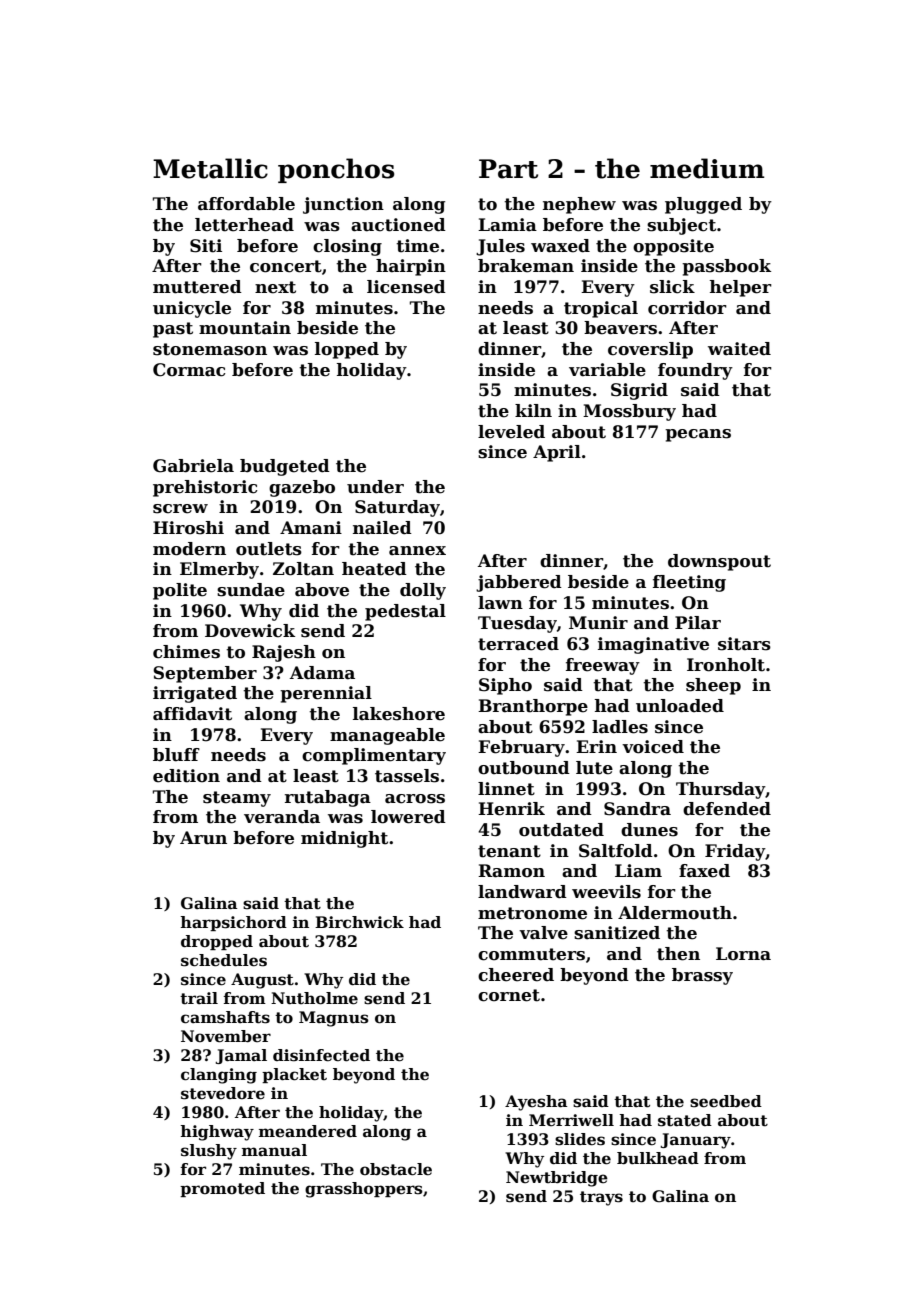  What do you see at coordinates (672, 287) in the screenshot?
I see `slick` at bounding box center [672, 287].
